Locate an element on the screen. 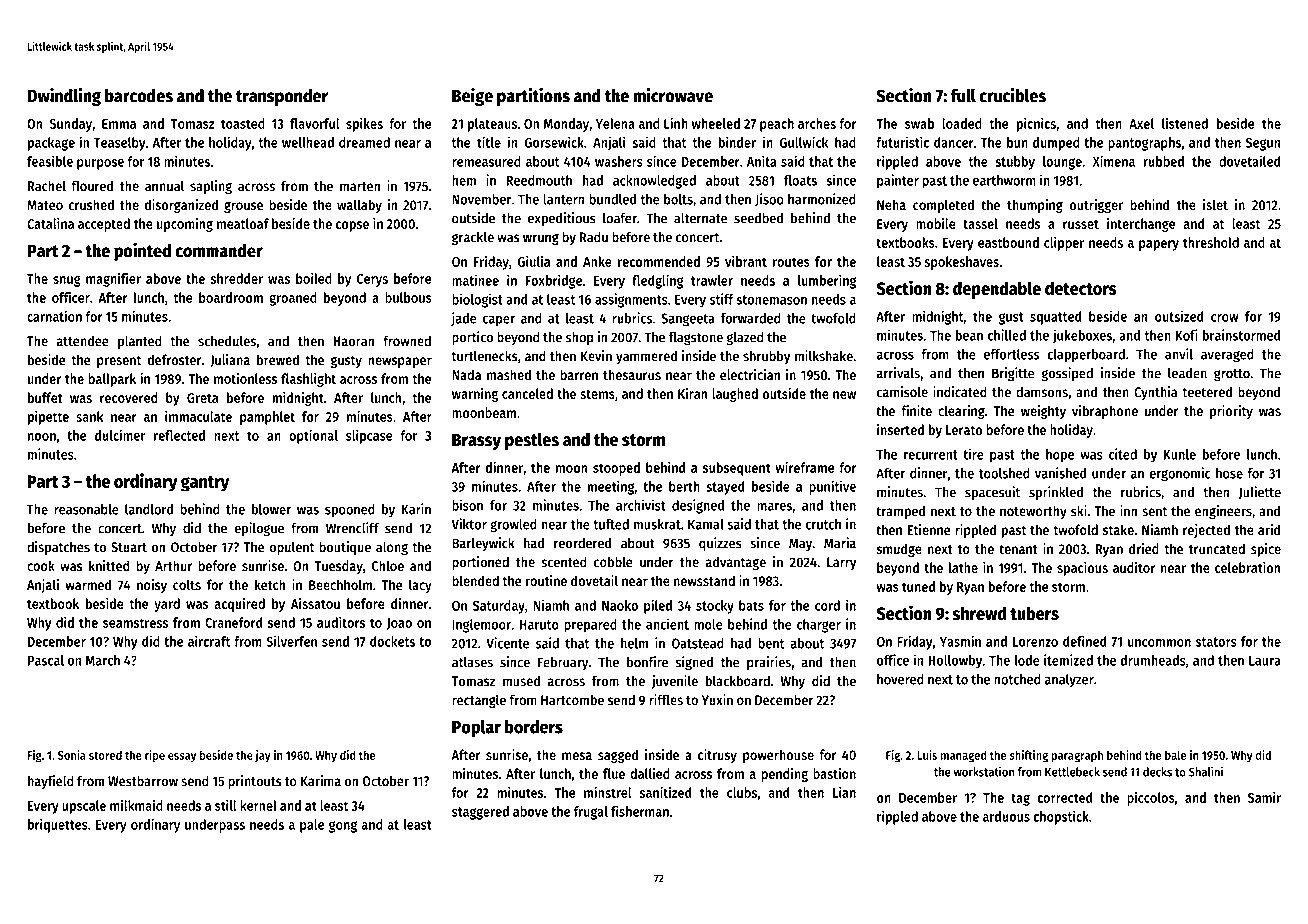 This screenshot has width=1308, height=924. Silverfen is located at coordinates (291, 641).
